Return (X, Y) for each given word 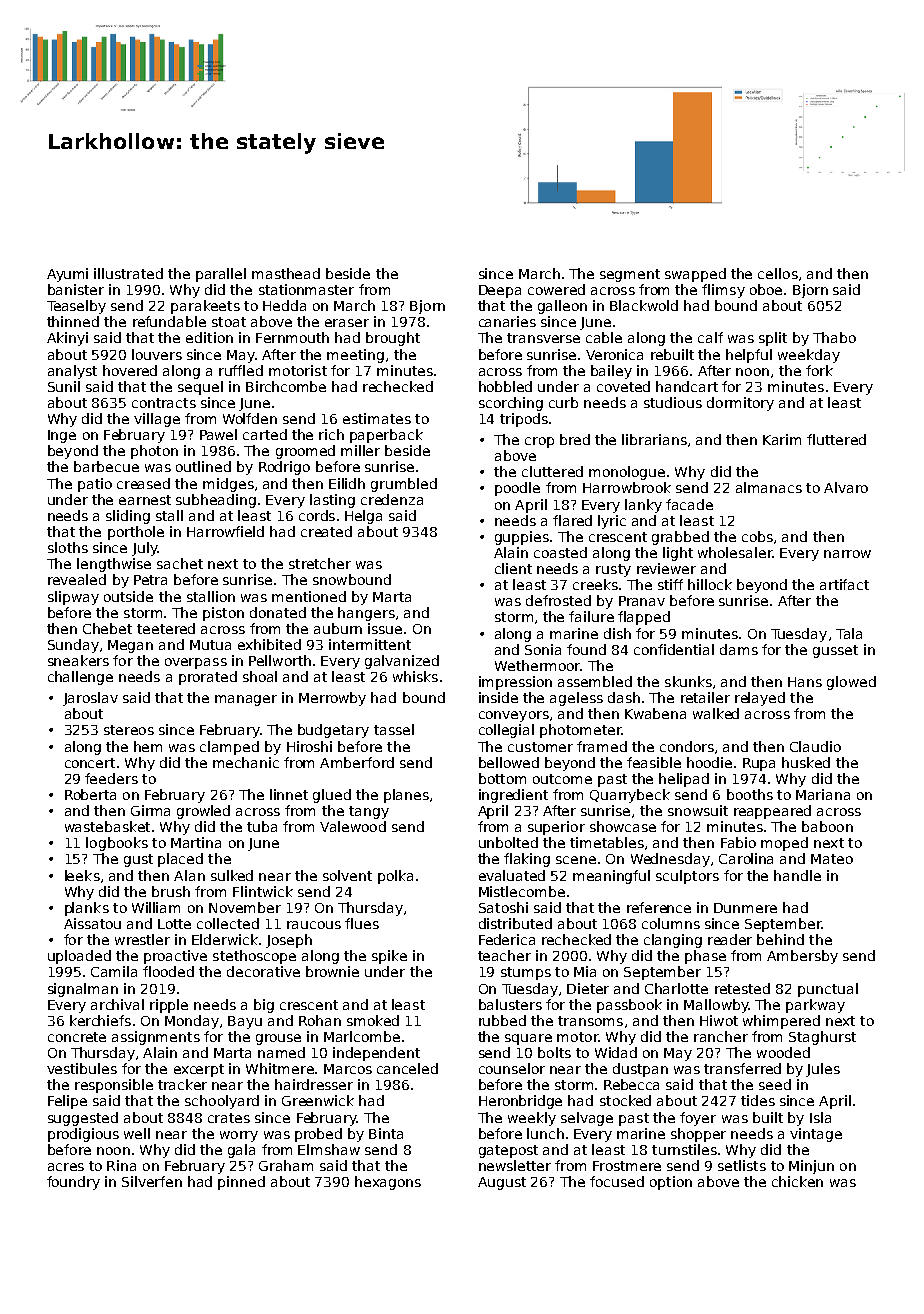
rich (331, 434)
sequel (200, 388)
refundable (169, 321)
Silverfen (152, 1181)
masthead (286, 273)
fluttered (836, 439)
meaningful (611, 877)
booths (750, 794)
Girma (150, 810)
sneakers (78, 660)
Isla (820, 1117)
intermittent (370, 644)
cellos (778, 273)
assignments (156, 1038)
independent (376, 1054)
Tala (849, 633)
